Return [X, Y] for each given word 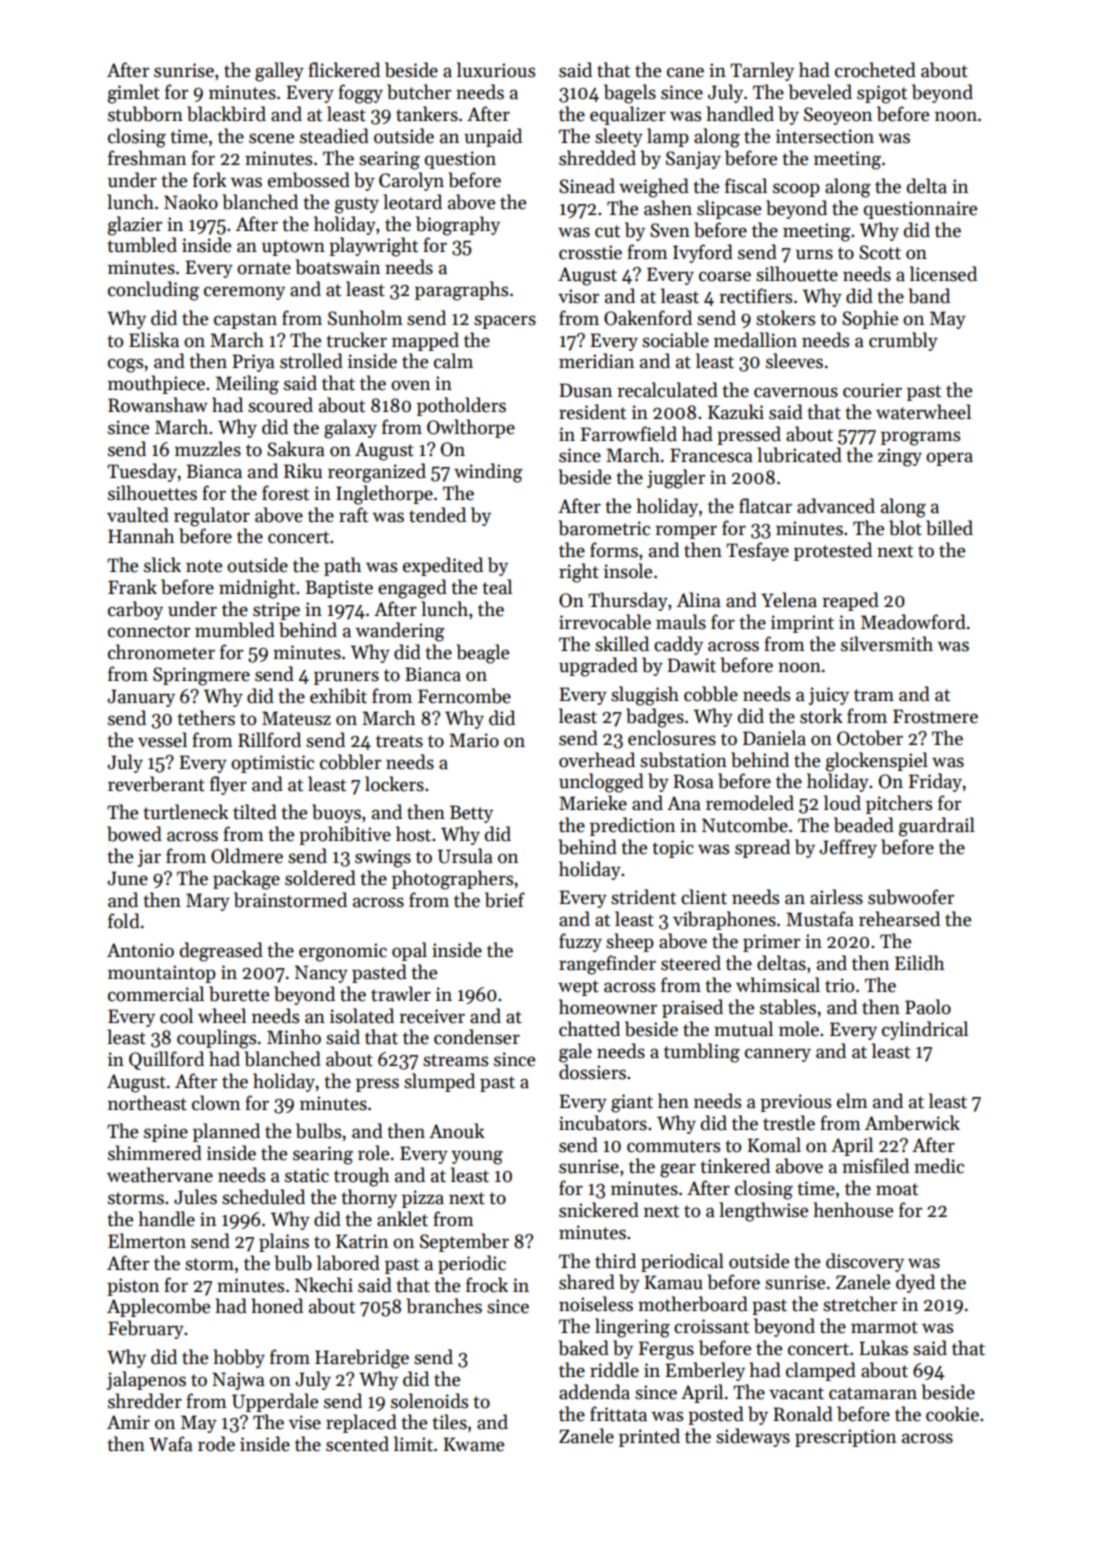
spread [762, 848]
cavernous [796, 392]
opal [409, 951]
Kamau [673, 1282]
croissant [711, 1326]
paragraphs [461, 291]
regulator [212, 517]
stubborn [145, 114]
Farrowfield [628, 434]
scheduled [263, 1197]
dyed [915, 1283]
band [929, 296]
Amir [128, 1422]
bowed [134, 834]
